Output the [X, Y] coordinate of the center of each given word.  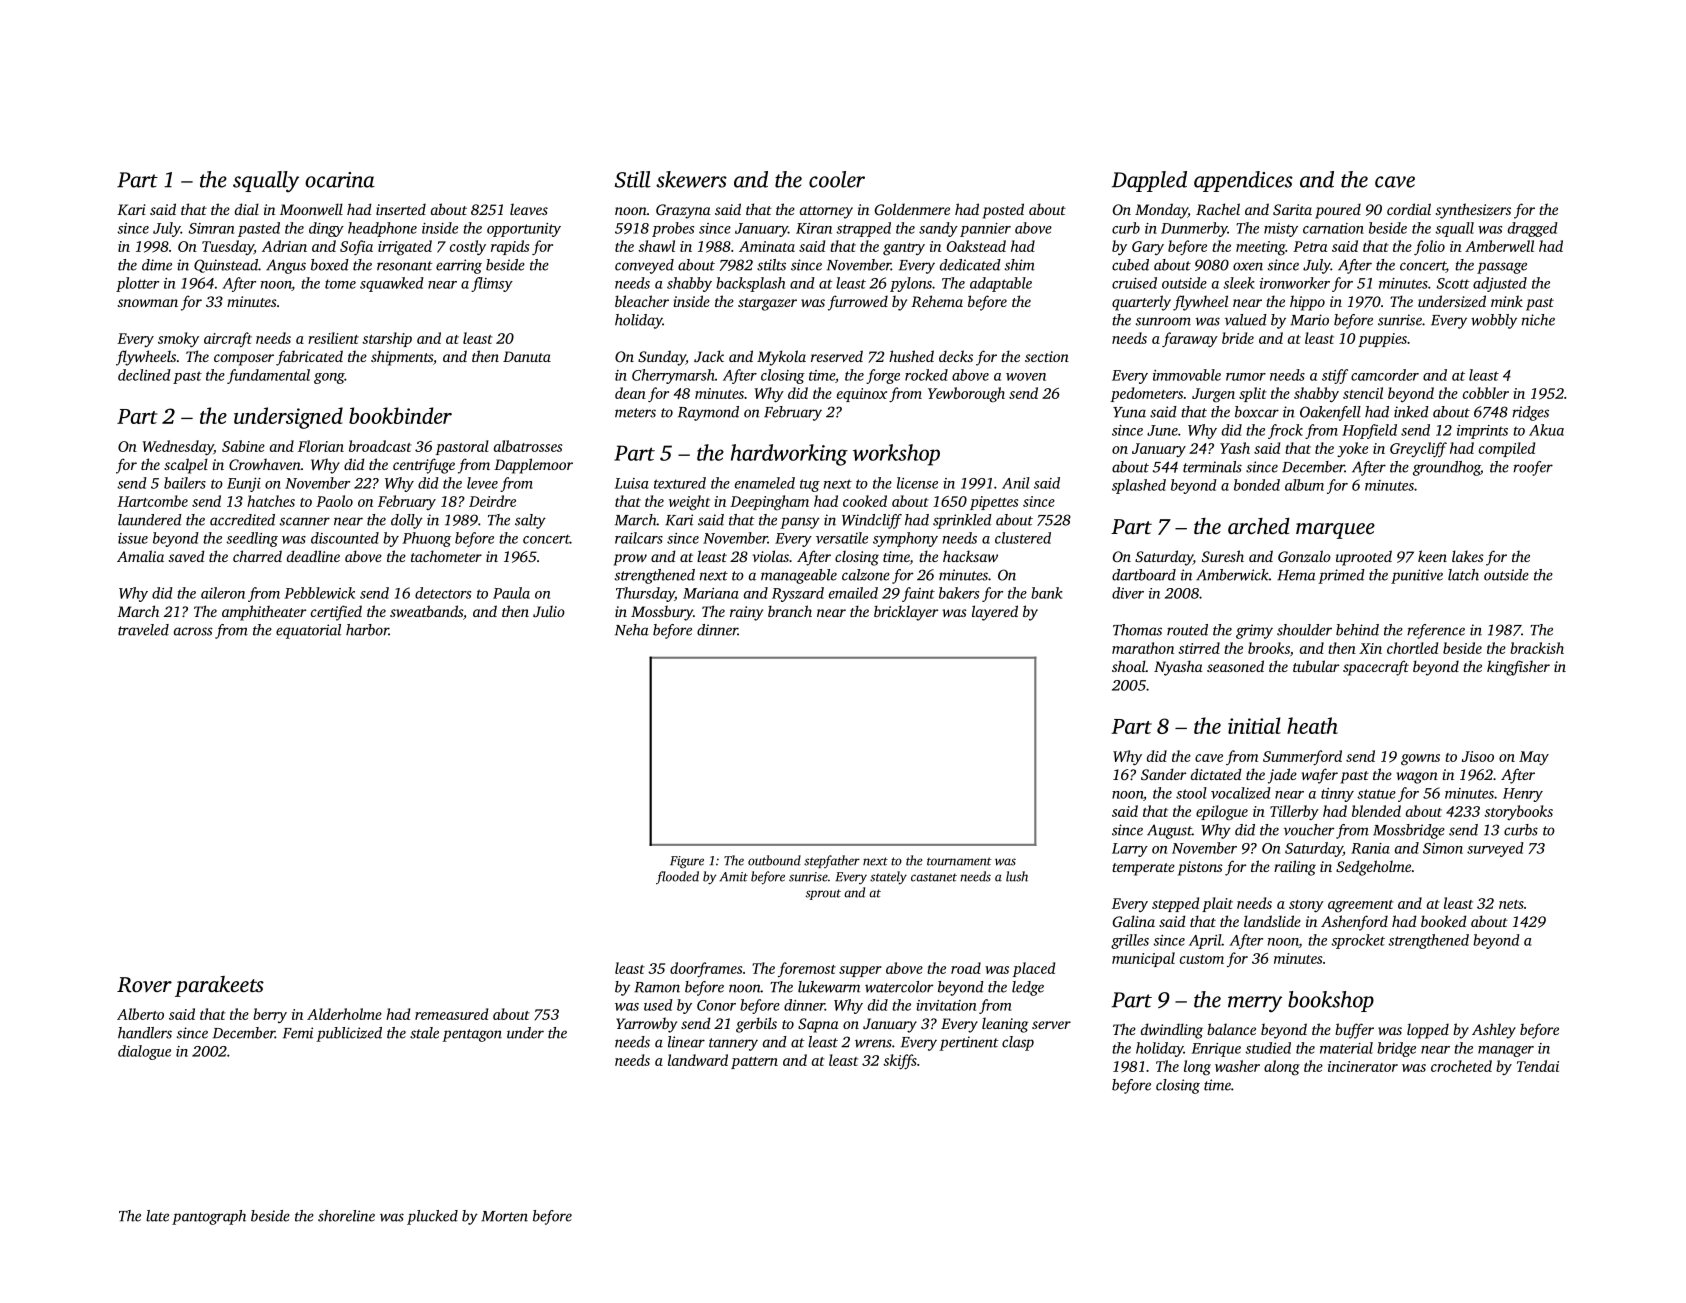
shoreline [346, 1216]
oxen [1248, 266]
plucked [432, 1217]
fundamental [268, 376]
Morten [504, 1216]
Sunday [662, 358]
